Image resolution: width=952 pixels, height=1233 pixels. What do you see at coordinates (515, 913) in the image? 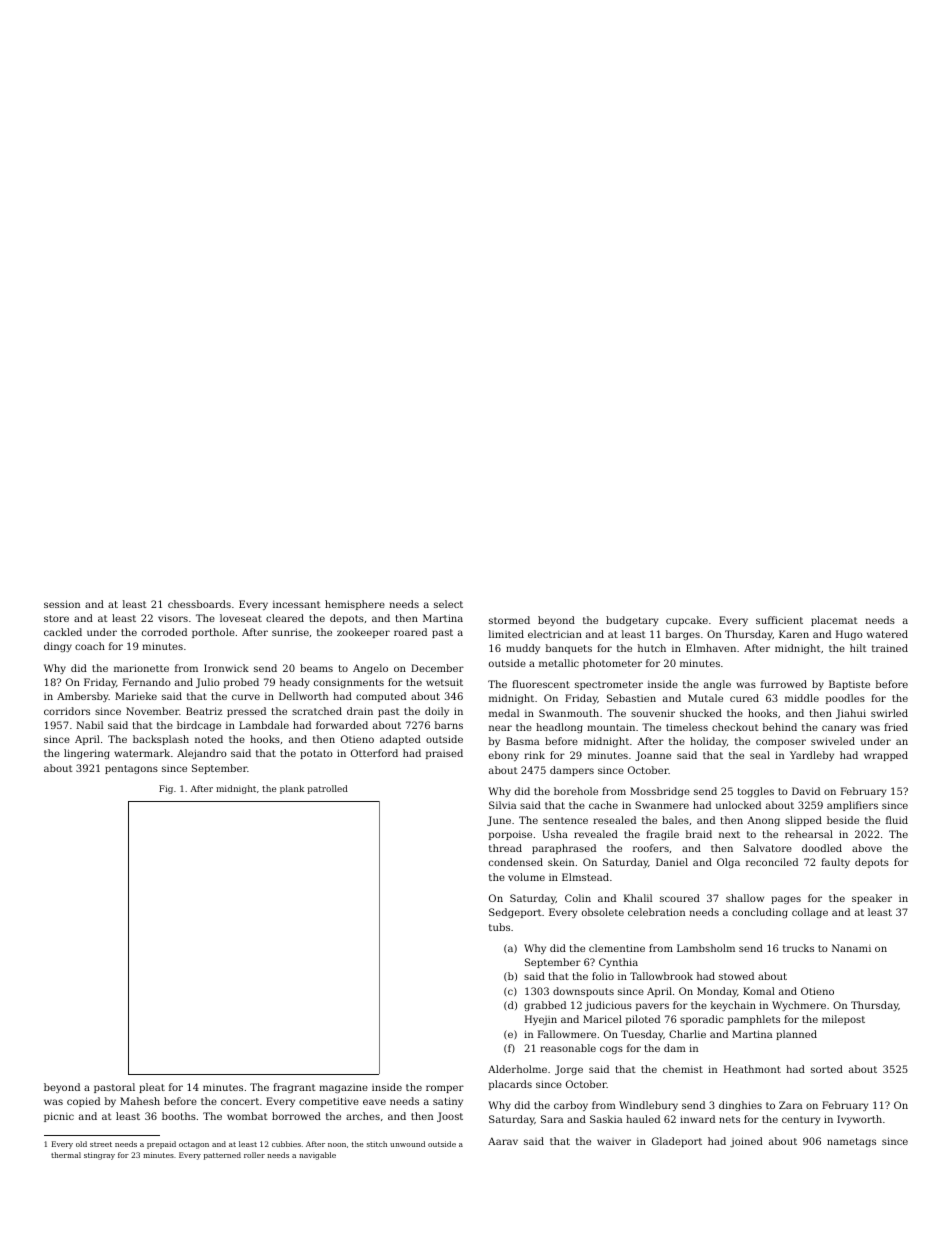
I see `Sedgeport` at bounding box center [515, 913].
